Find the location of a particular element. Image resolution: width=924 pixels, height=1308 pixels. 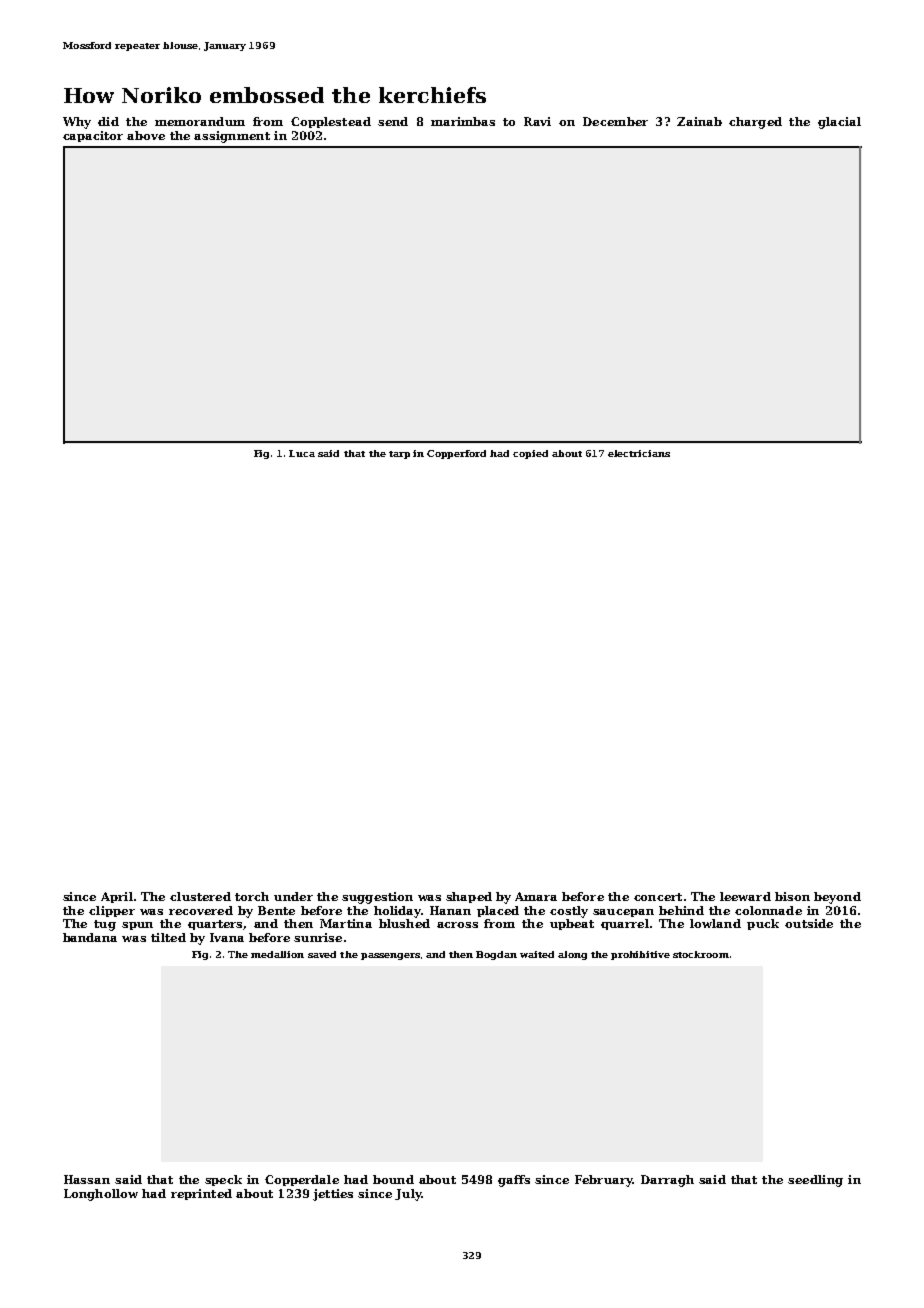

leeward is located at coordinates (745, 896).
